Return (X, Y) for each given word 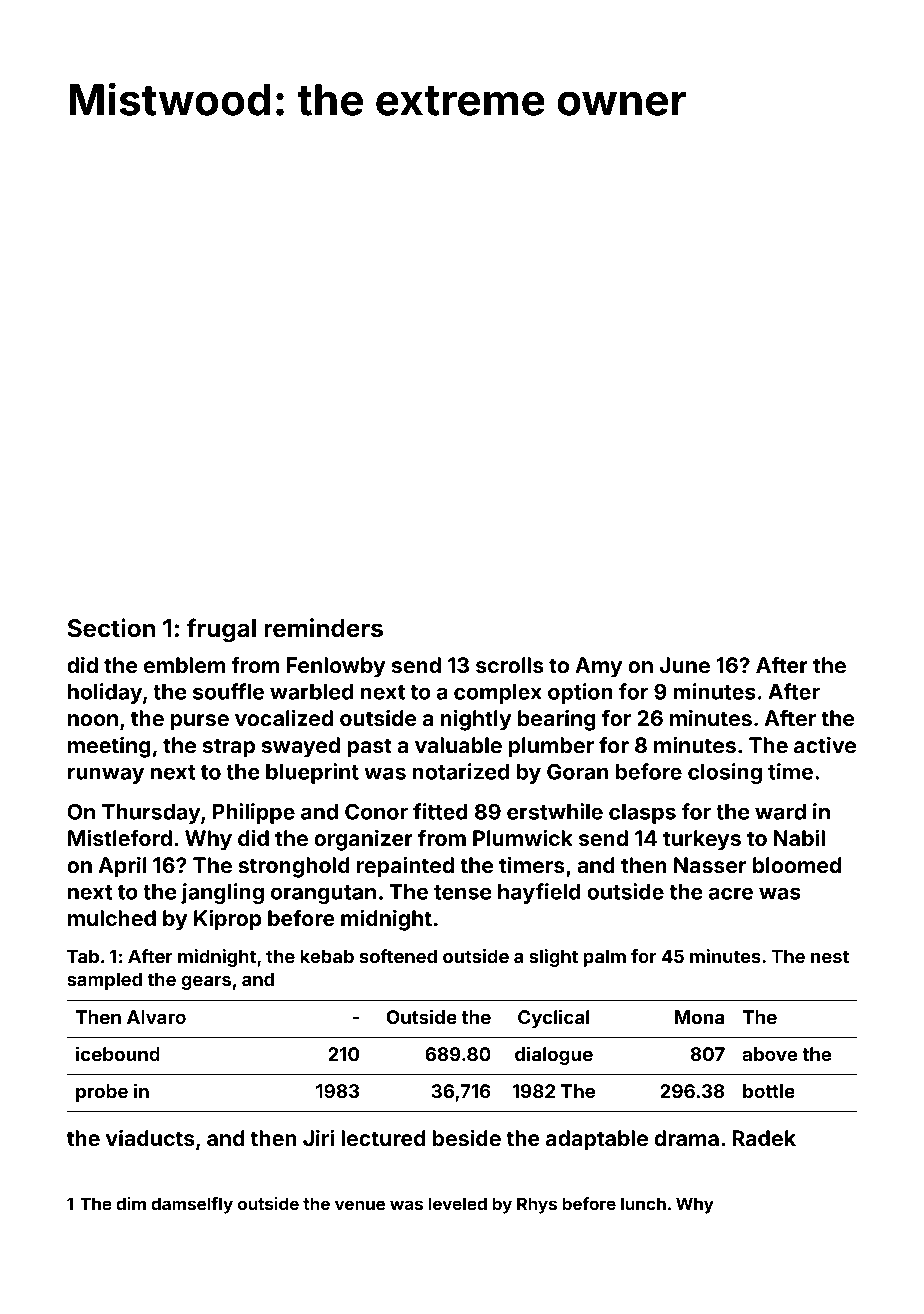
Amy (598, 667)
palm (605, 958)
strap (229, 748)
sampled (104, 981)
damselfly (192, 1205)
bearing (557, 720)
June (684, 665)
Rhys (537, 1205)
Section (111, 628)
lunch (643, 1203)
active (825, 744)
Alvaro (156, 1017)
